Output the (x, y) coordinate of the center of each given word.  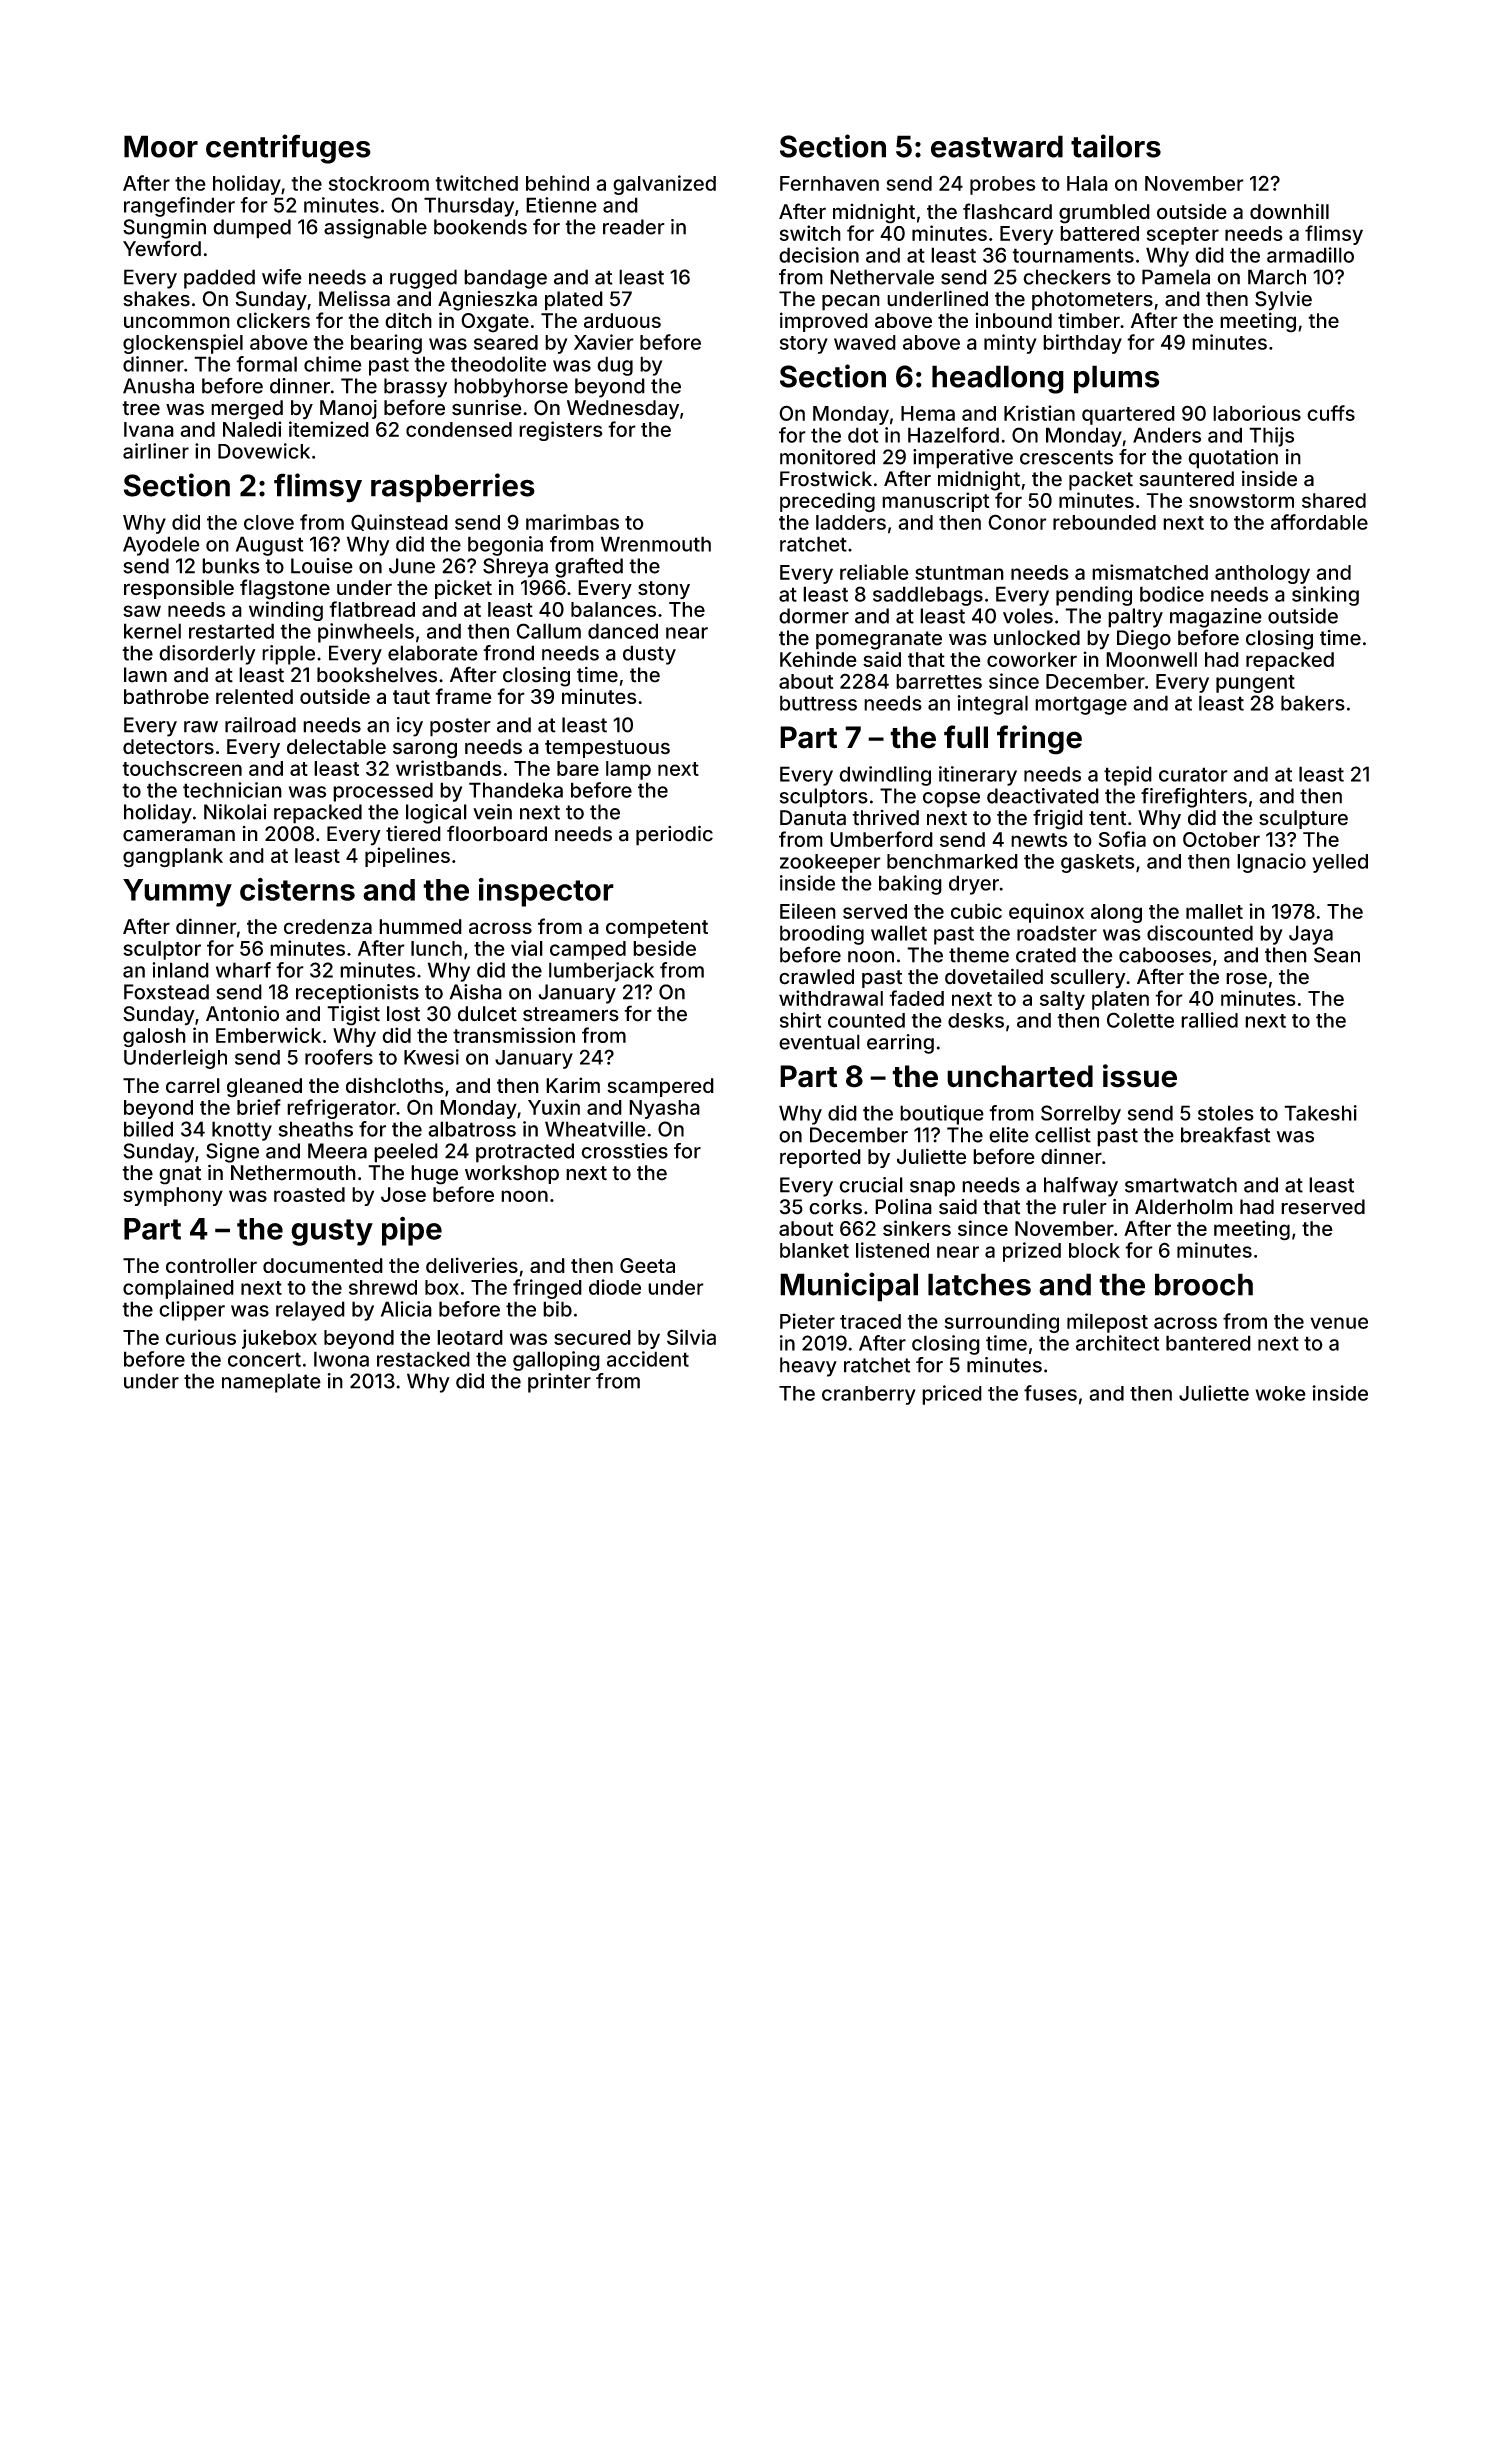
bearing (386, 344)
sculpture (1303, 819)
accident (648, 1359)
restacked (423, 1359)
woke (1280, 1393)
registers (561, 431)
